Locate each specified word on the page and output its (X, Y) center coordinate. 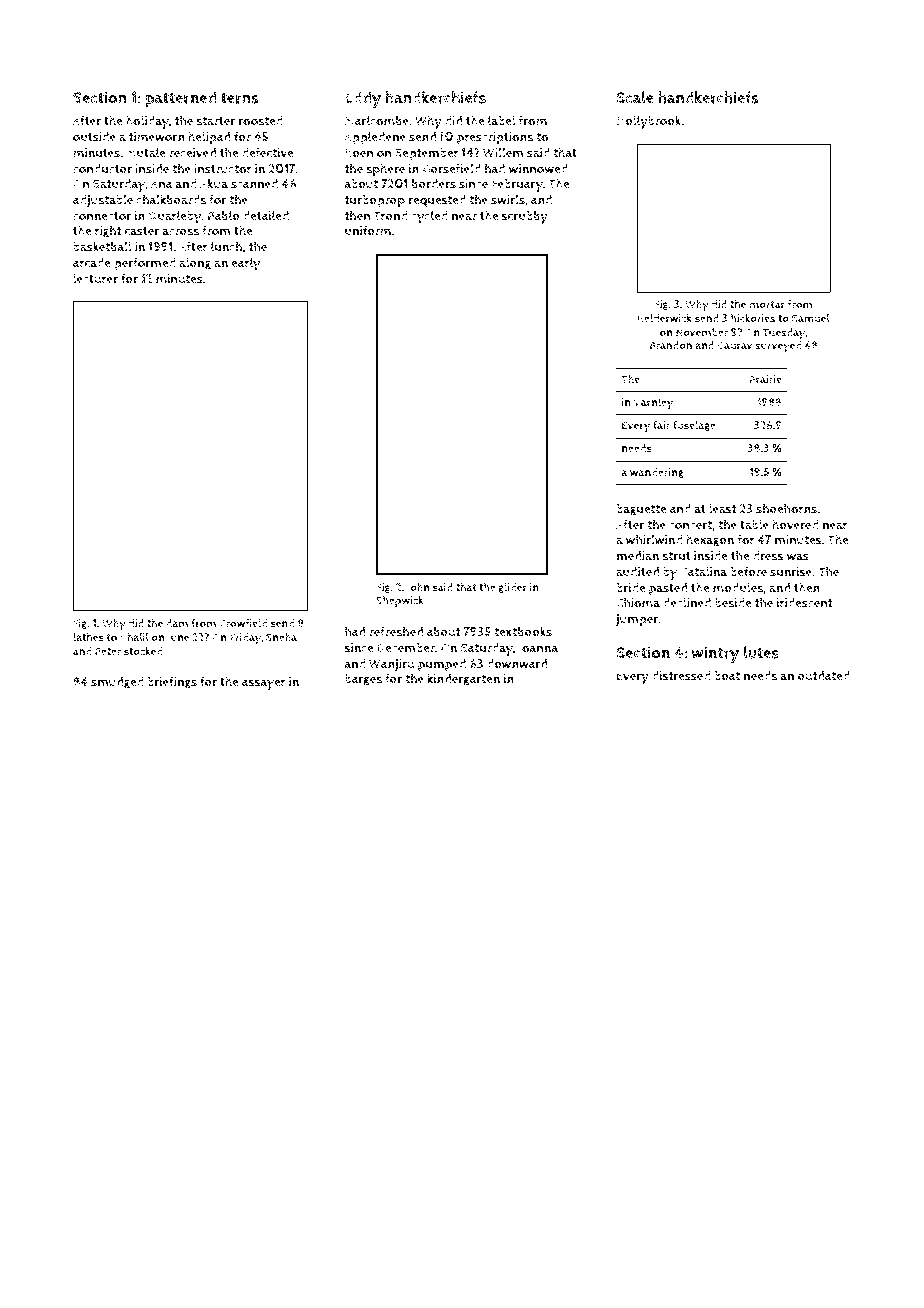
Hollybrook (649, 122)
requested (437, 201)
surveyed (778, 347)
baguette (641, 510)
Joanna (538, 648)
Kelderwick (665, 318)
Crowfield (243, 623)
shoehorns (786, 508)
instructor (223, 169)
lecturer (95, 278)
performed (145, 264)
